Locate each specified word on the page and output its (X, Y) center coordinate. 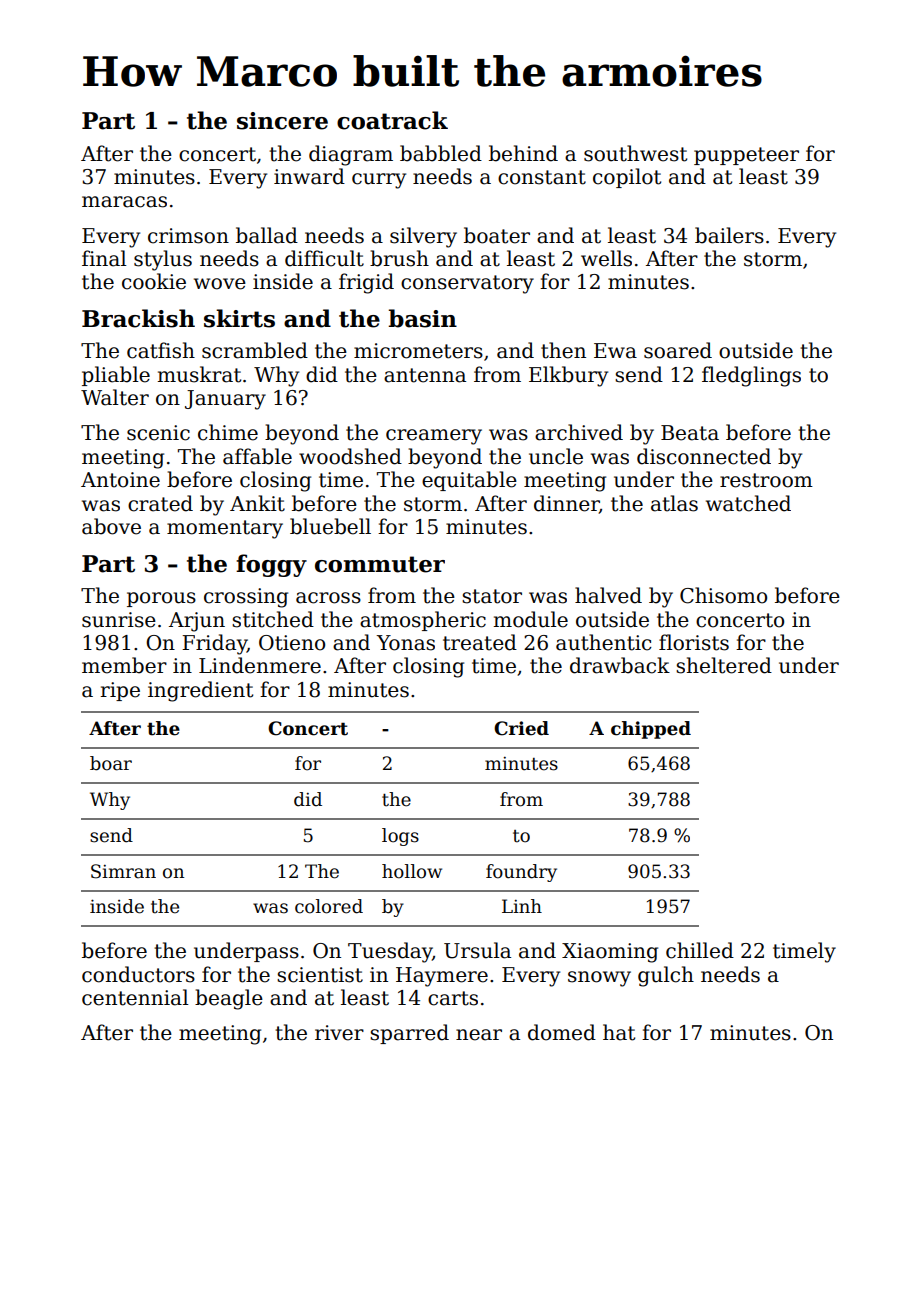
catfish (161, 350)
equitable (469, 481)
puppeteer (746, 156)
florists (694, 642)
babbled (441, 153)
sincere (282, 121)
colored (329, 906)
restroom (766, 480)
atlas (674, 503)
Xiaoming (610, 953)
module (531, 619)
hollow (412, 871)
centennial (135, 997)
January (225, 400)
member (124, 665)
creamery (434, 437)
